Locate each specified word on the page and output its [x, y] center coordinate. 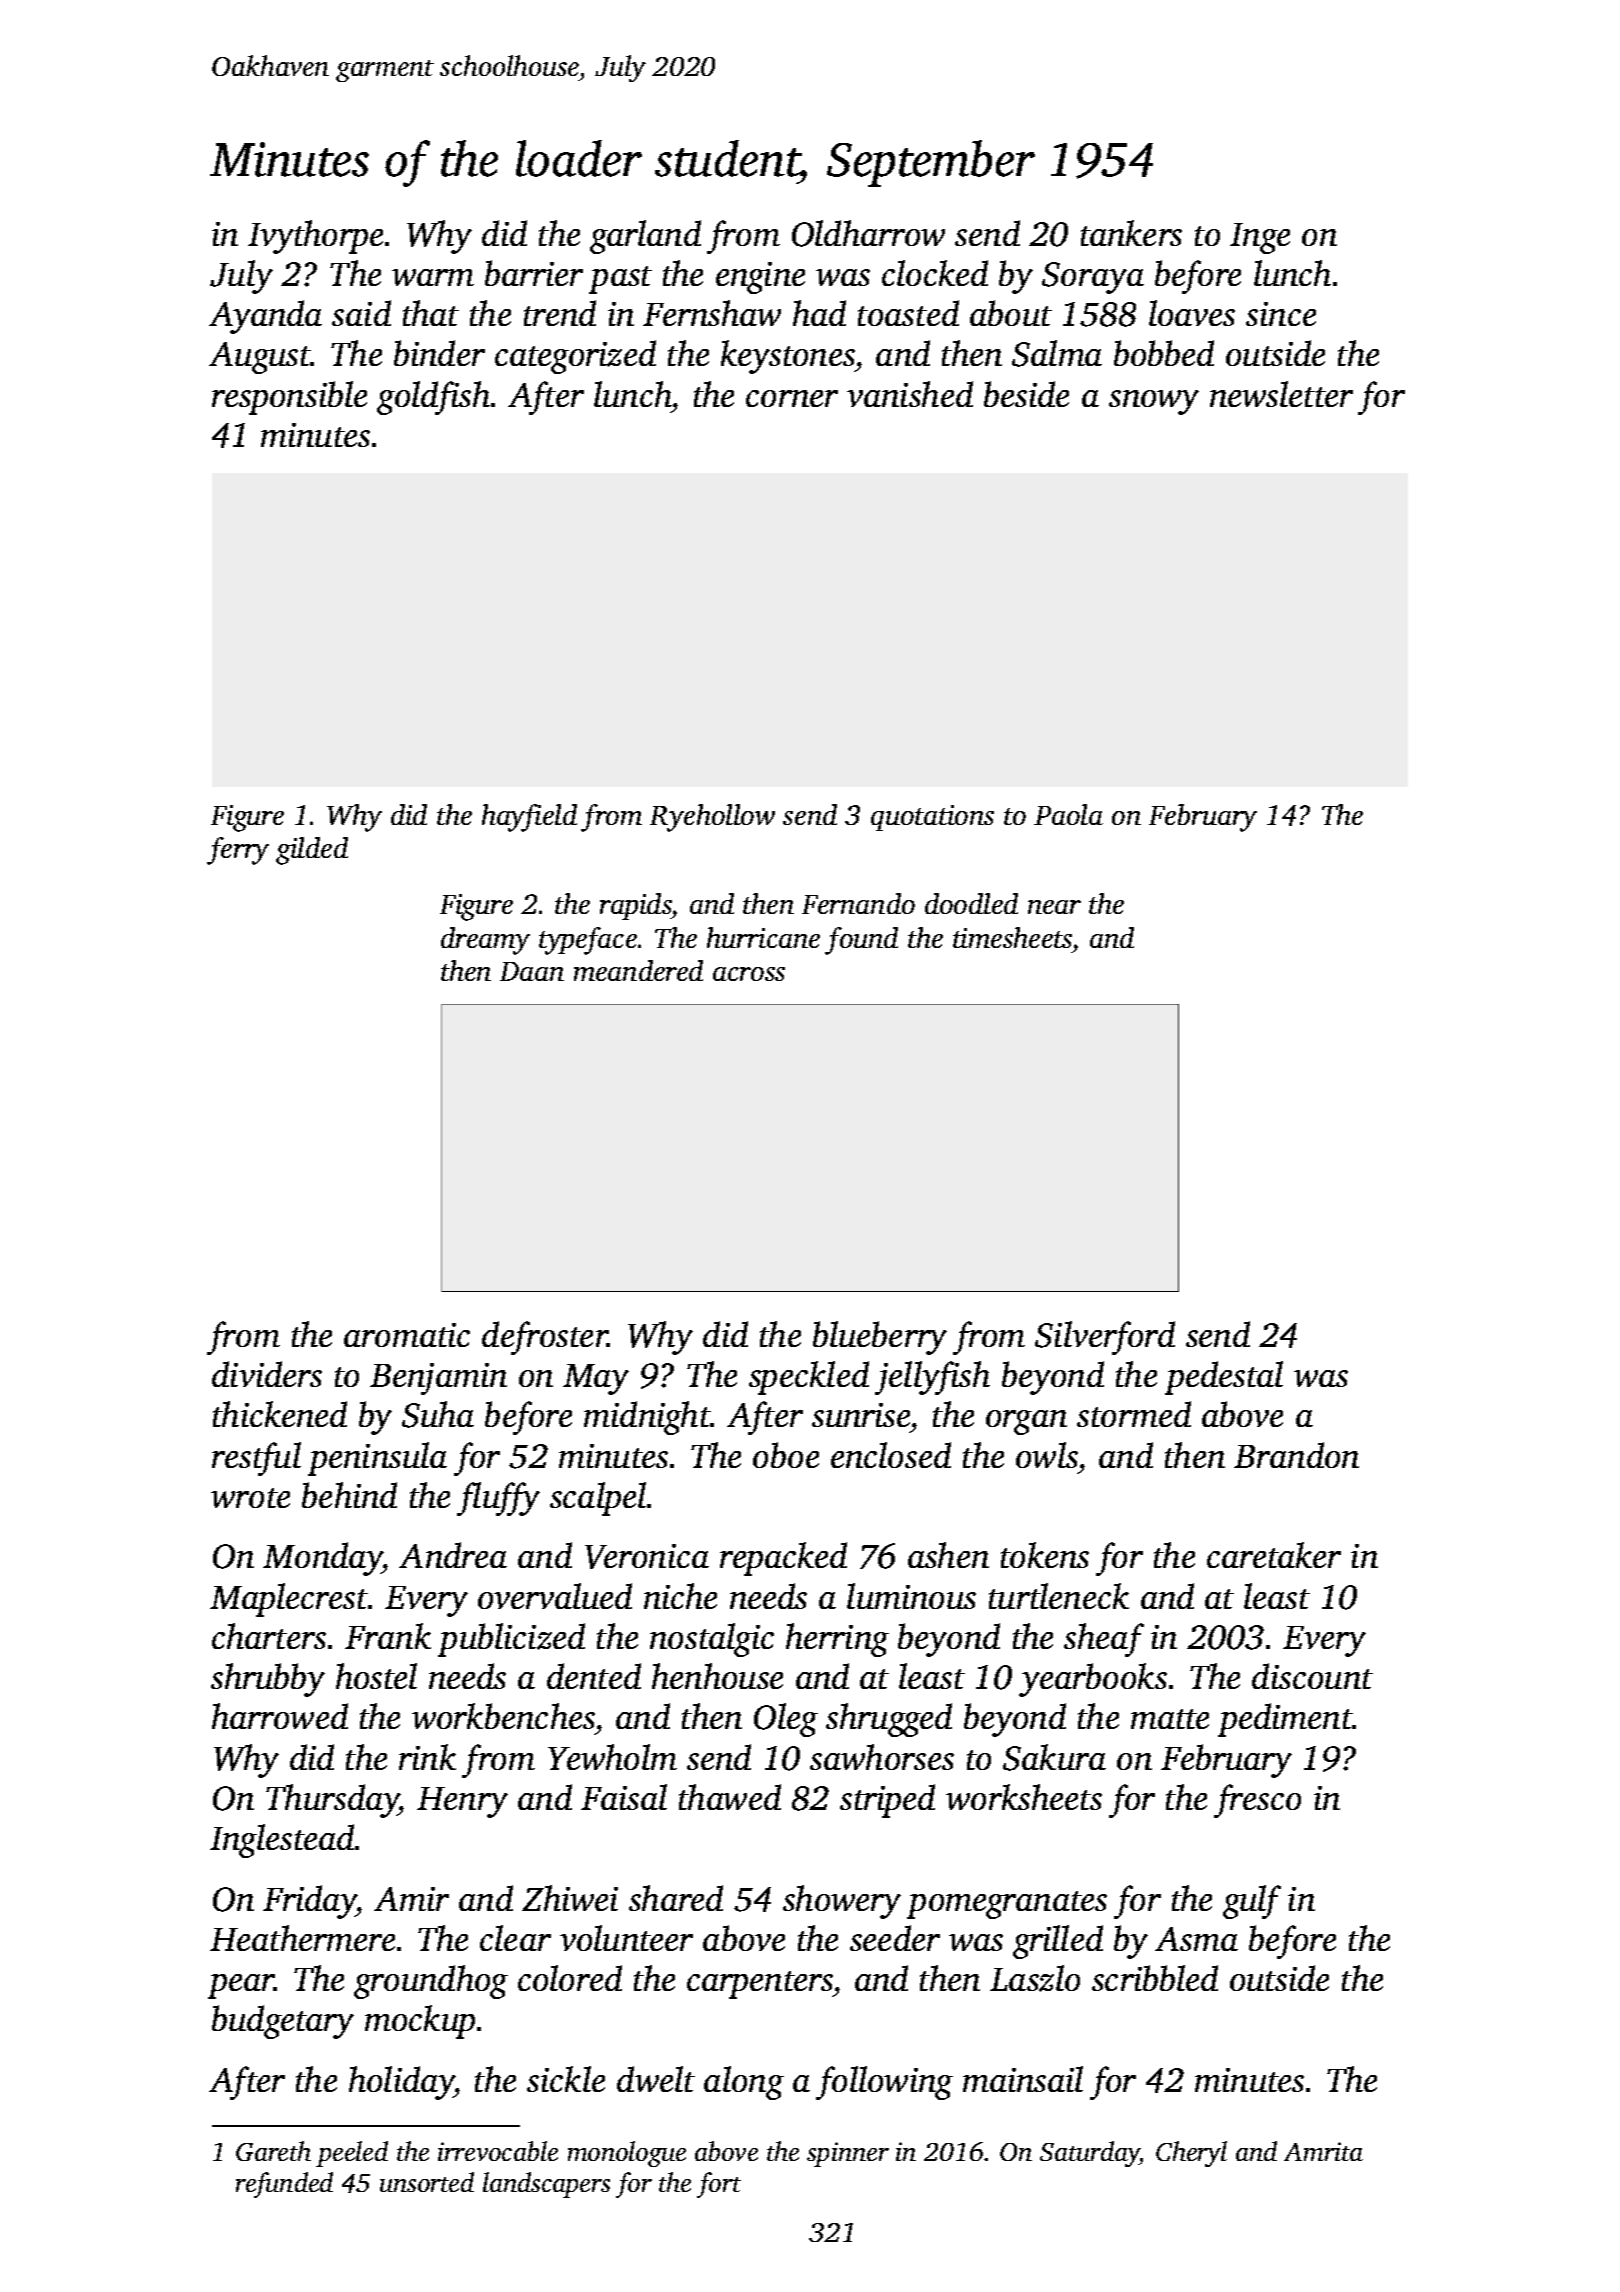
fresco [1257, 1801]
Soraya [1093, 278]
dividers [267, 1374]
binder [439, 353]
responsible [289, 398]
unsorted [427, 2182]
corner [792, 398]
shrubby [268, 1680]
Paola [1068, 814]
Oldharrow [868, 233]
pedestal [1224, 1378]
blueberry [880, 1338]
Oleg [786, 1720]
